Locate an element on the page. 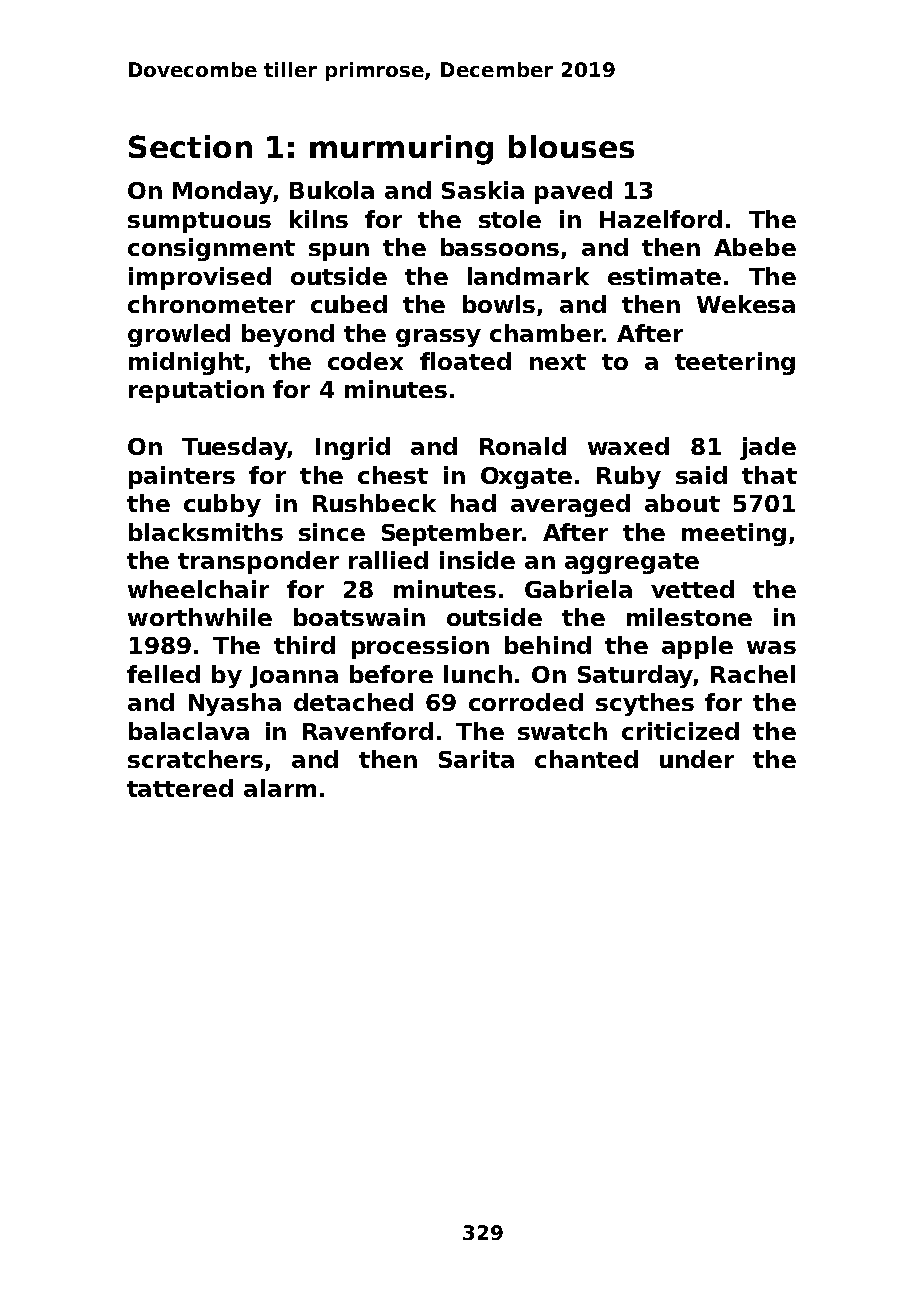 Image resolution: width=924 pixels, height=1311 pixels. alarm is located at coordinates (280, 788).
